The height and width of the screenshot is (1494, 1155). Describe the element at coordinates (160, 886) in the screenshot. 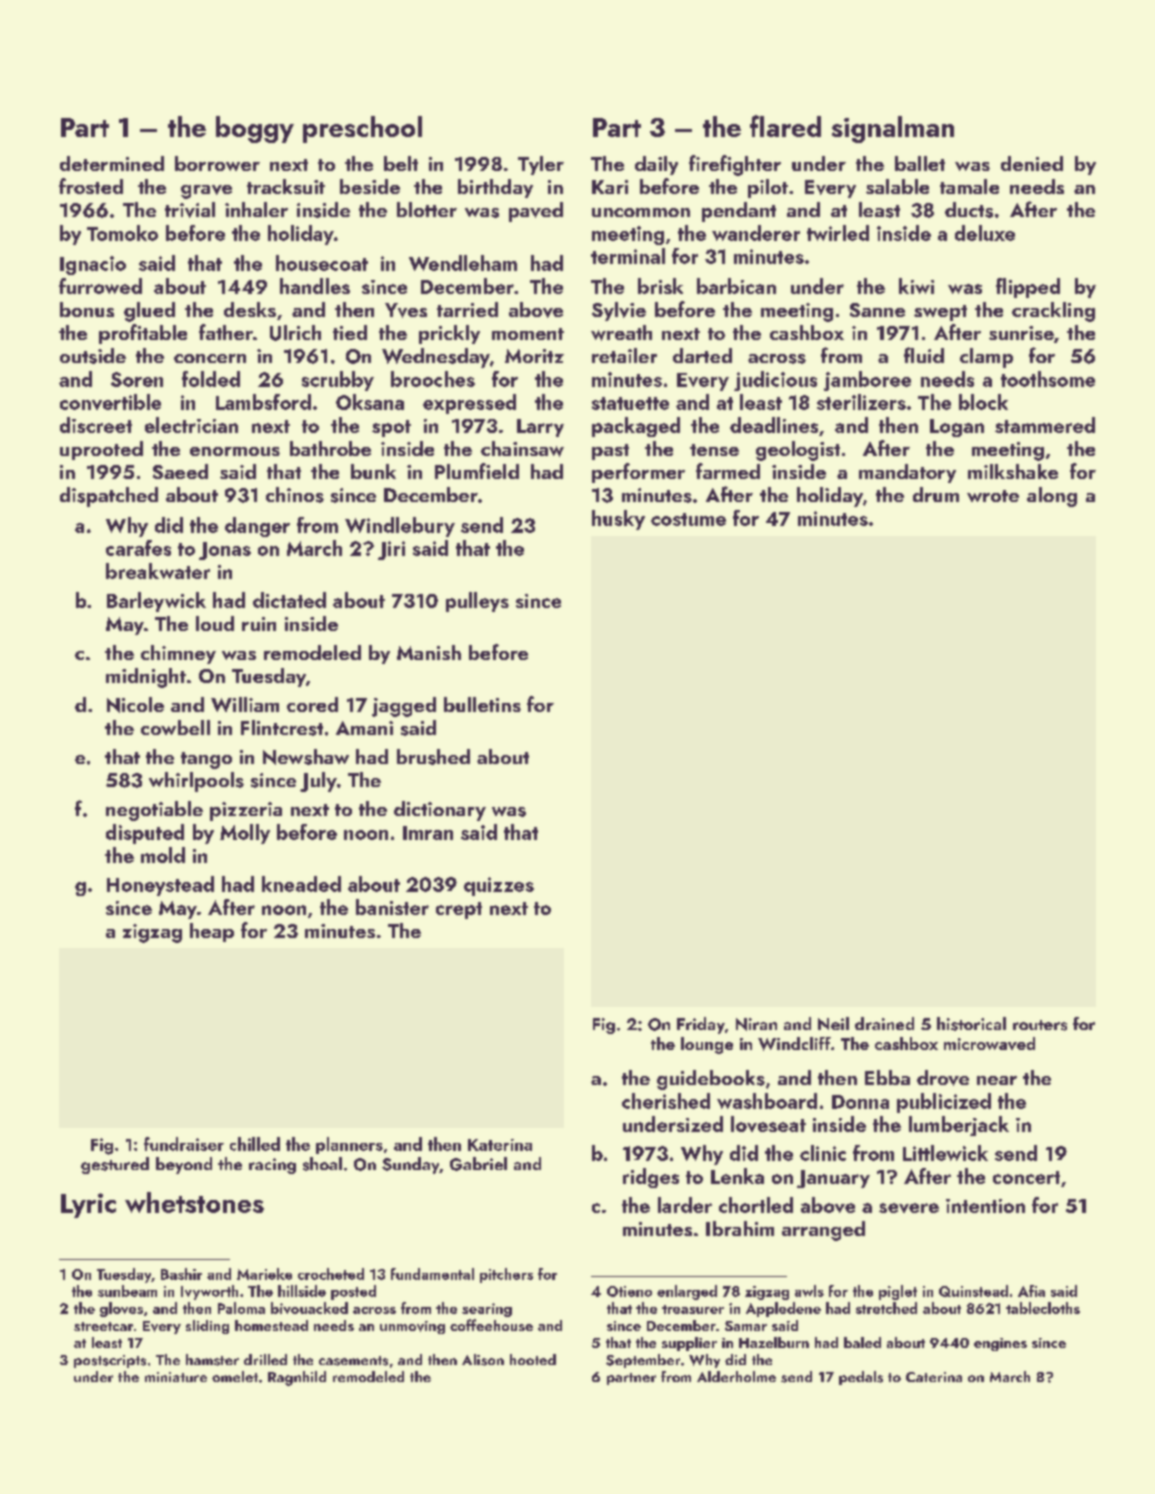

I see `Honeystead` at that location.
